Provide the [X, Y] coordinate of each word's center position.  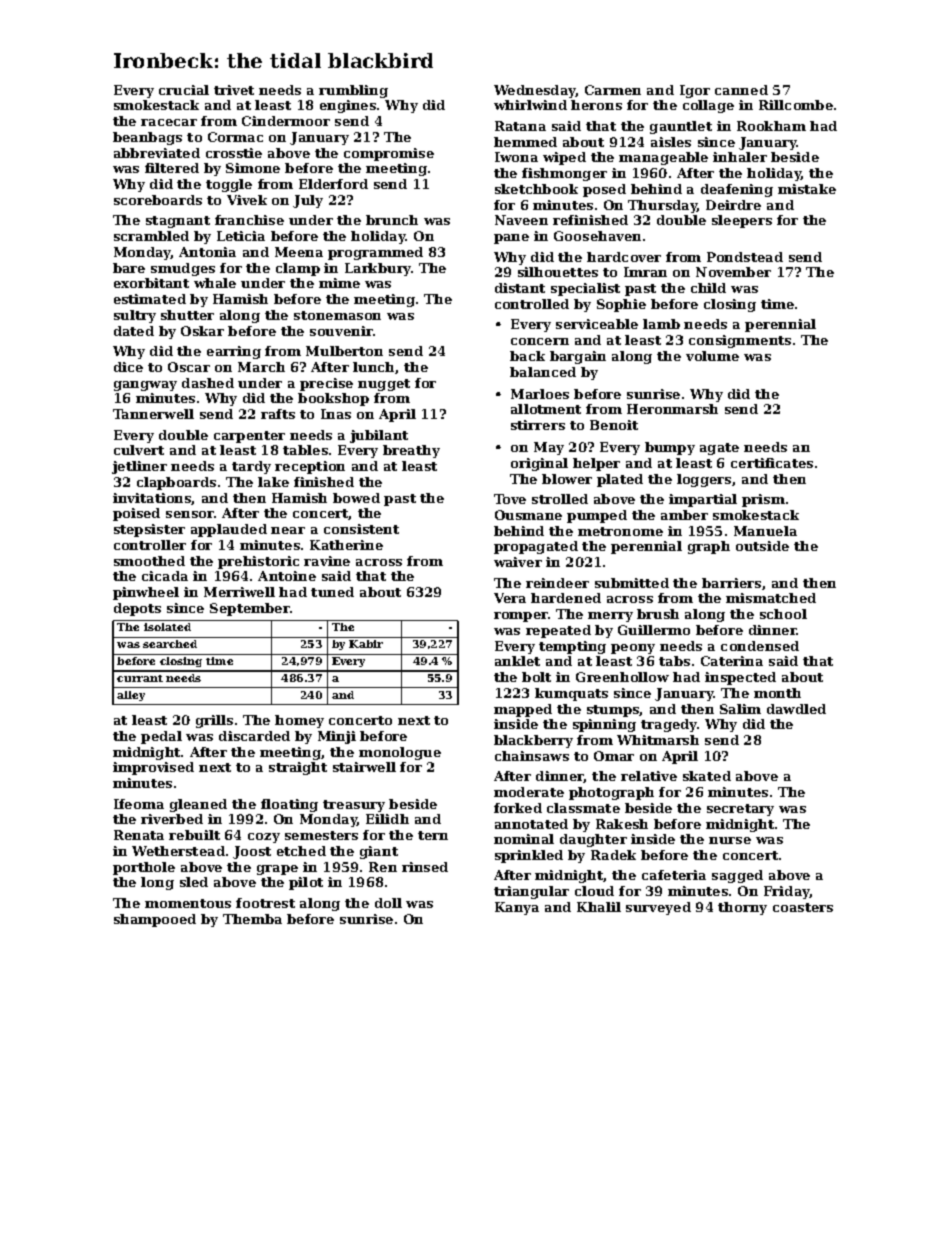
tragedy [669, 725]
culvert [139, 450]
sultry [135, 316]
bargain [578, 357]
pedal [161, 737]
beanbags [147, 138]
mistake [807, 189]
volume [712, 356]
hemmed [525, 142]
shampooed [155, 920]
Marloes [540, 394]
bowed [356, 498]
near [288, 530]
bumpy [670, 448]
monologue [400, 753]
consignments [740, 341]
